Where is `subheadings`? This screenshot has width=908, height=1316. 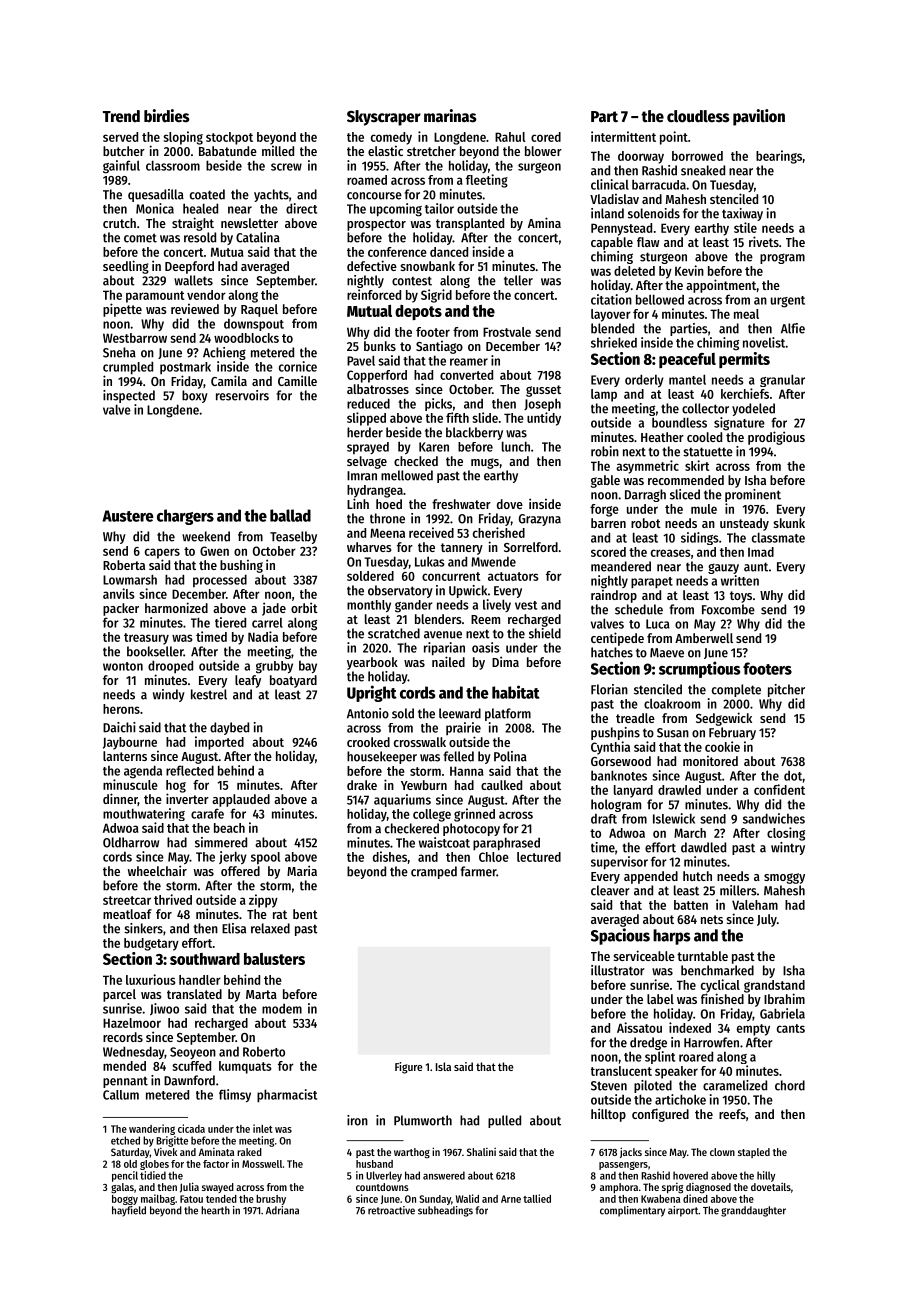 subheadings is located at coordinates (445, 1211).
